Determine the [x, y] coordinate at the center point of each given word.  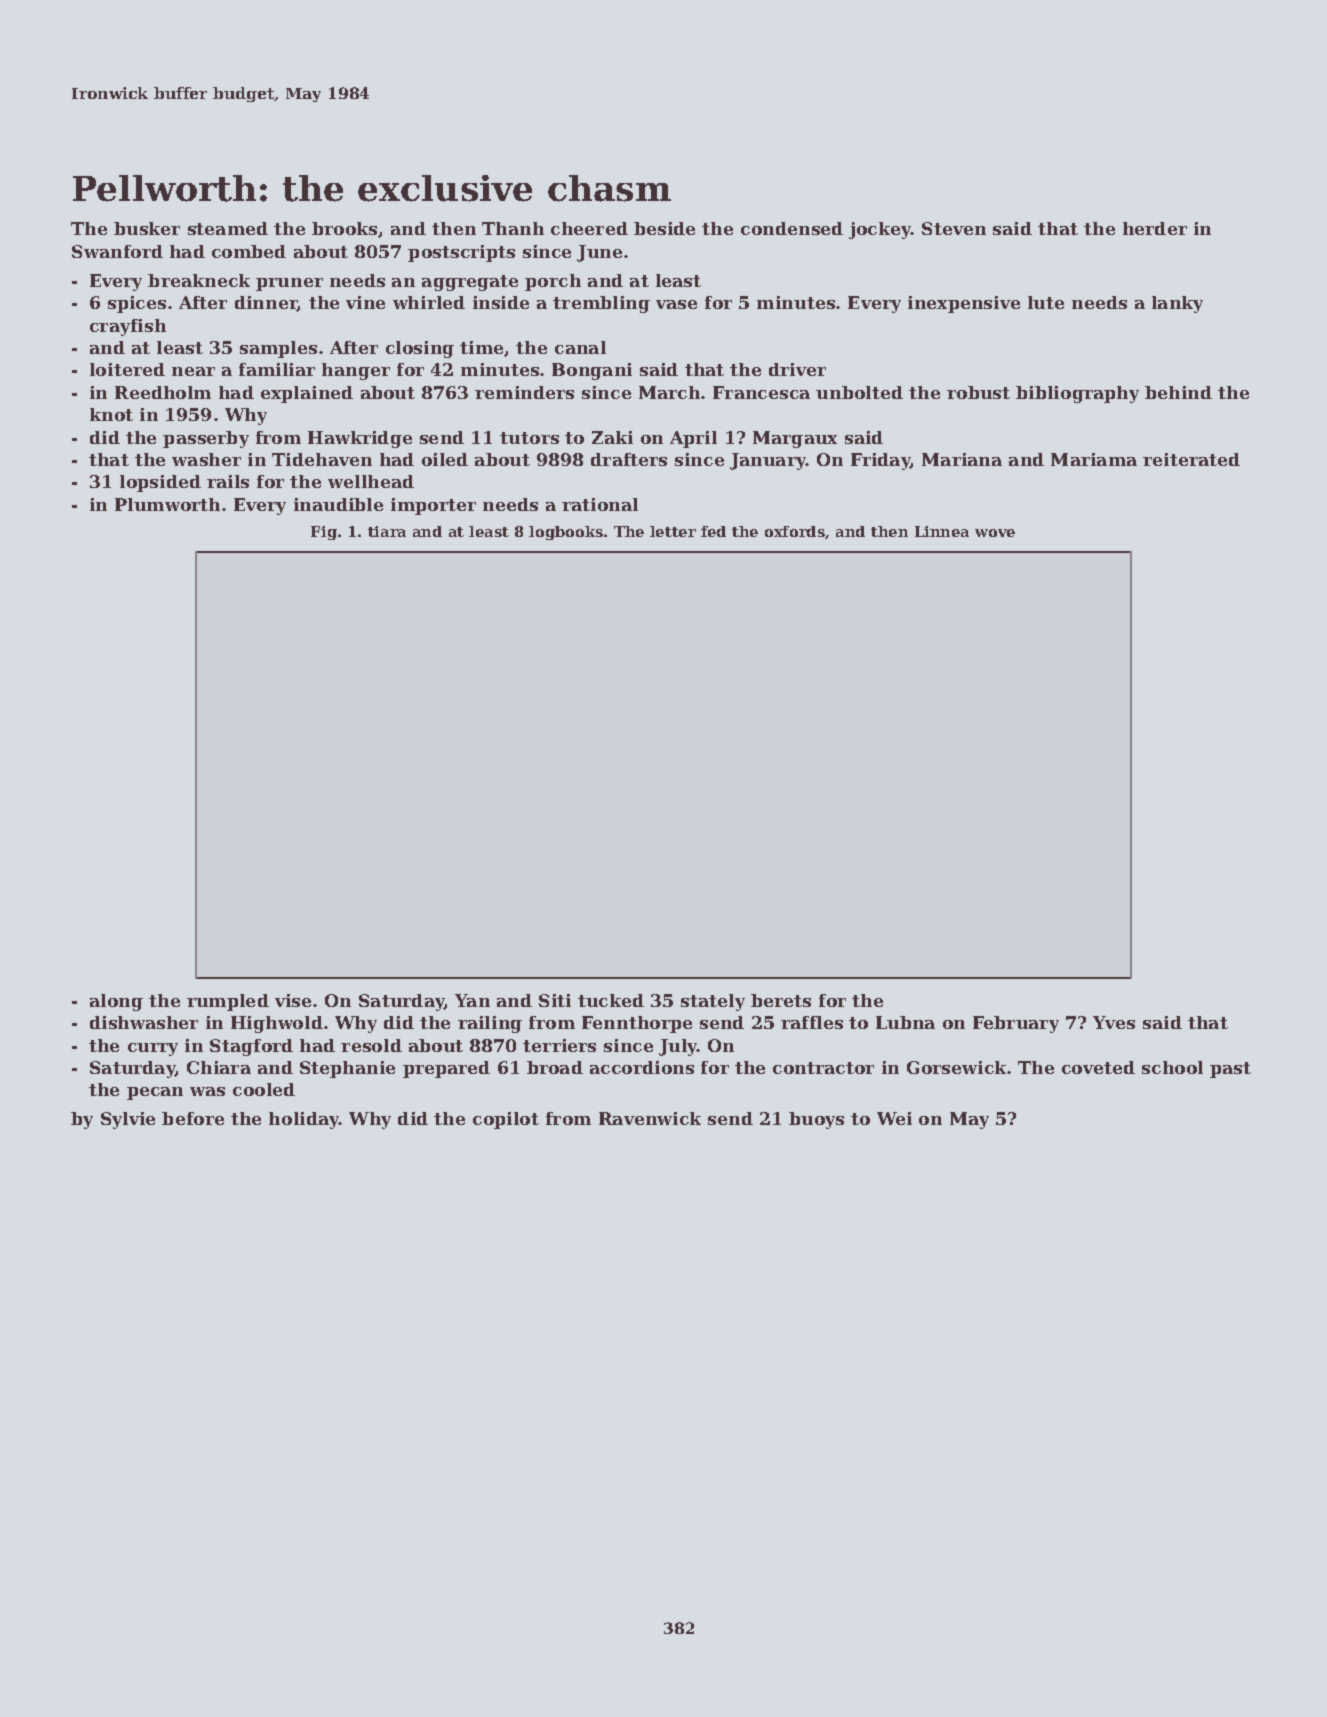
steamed [228, 228]
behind [1178, 392]
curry [153, 1049]
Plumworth [167, 504]
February [1016, 1024]
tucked [611, 1000]
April [693, 439]
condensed [792, 228]
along [116, 1002]
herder [1155, 228]
